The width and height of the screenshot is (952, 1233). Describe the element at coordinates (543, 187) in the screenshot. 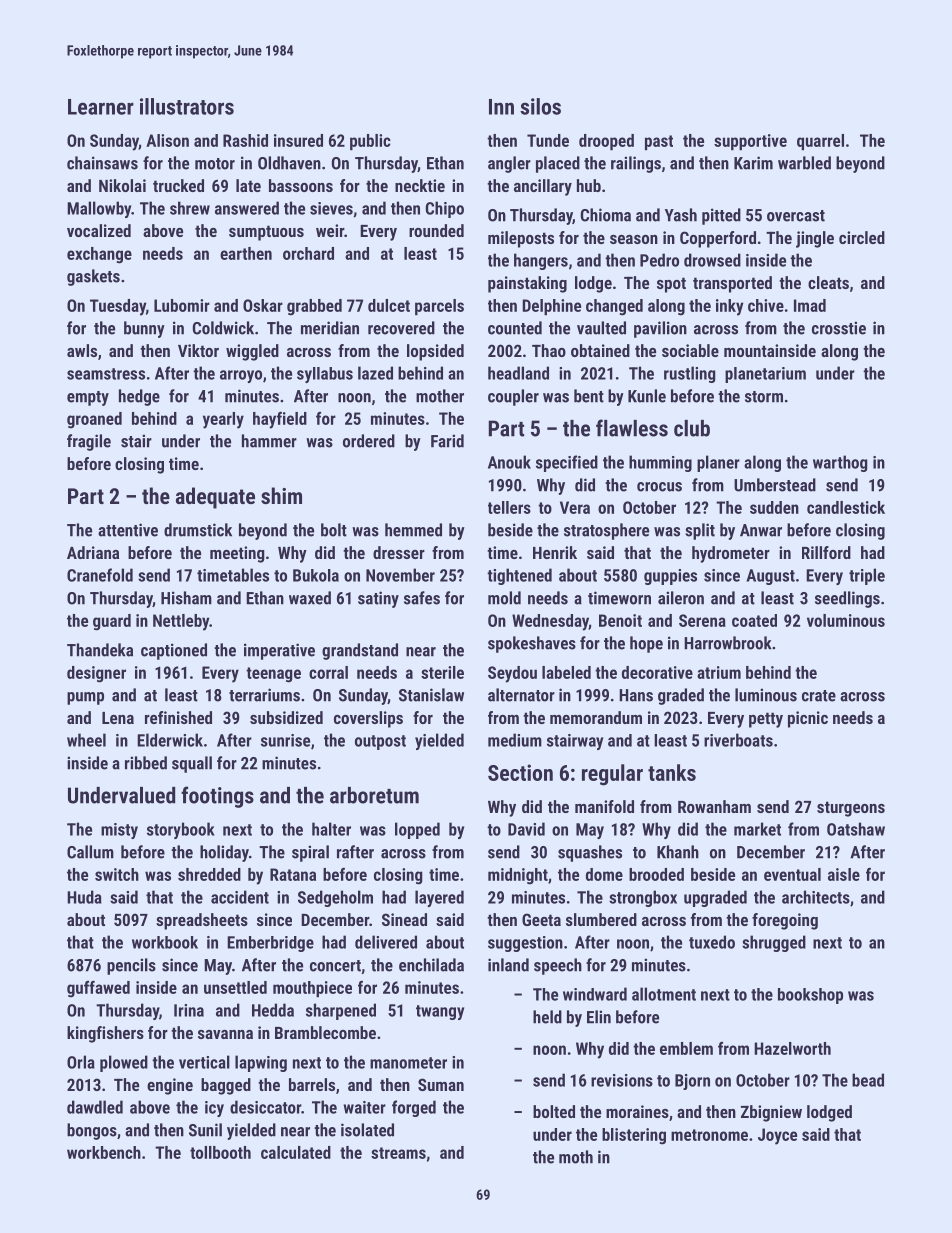

I see `ancillary` at that location.
